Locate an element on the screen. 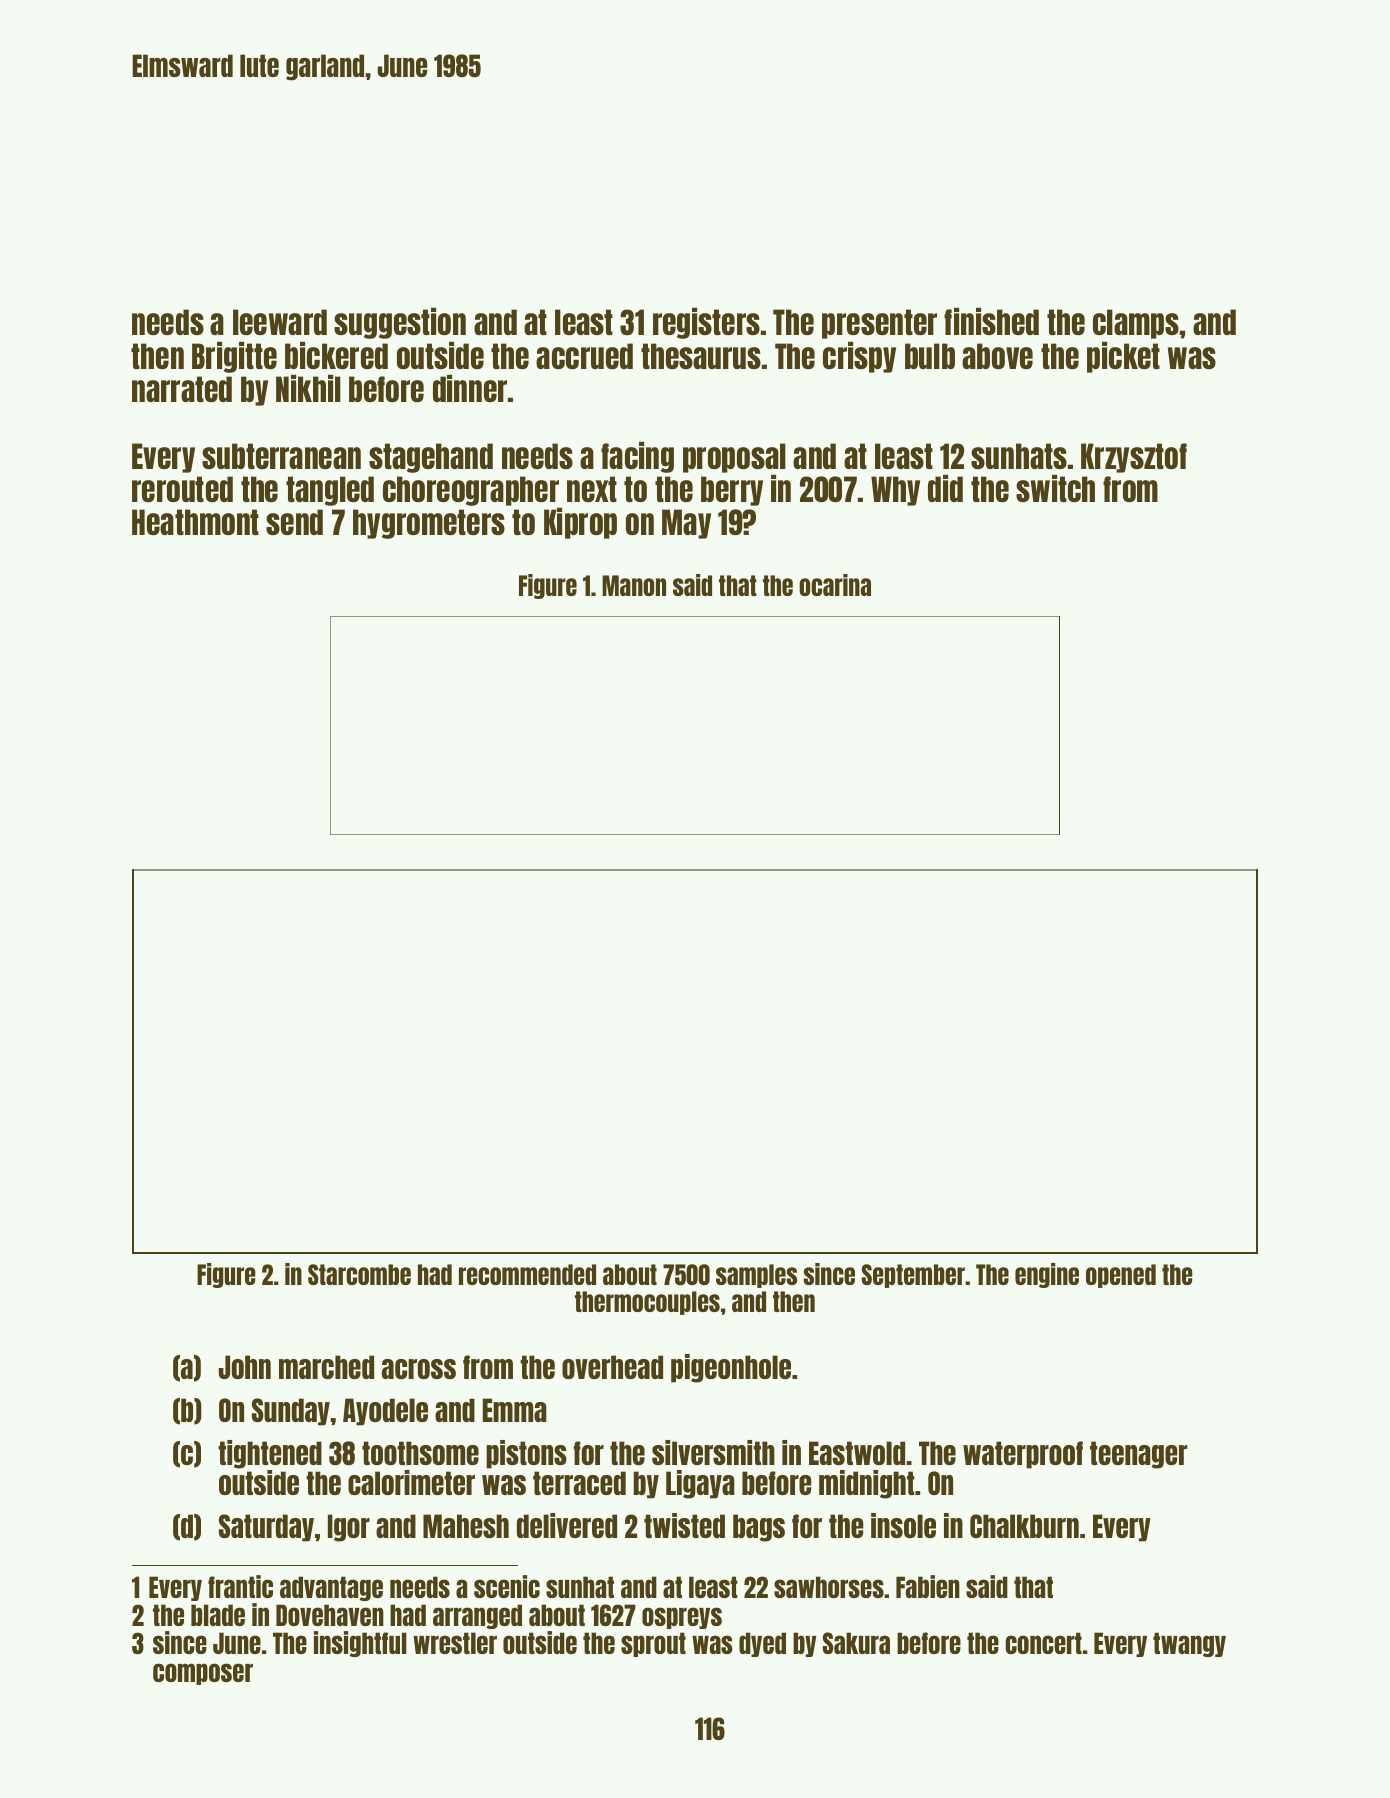 This screenshot has height=1798, width=1390. Sunday is located at coordinates (291, 1412).
